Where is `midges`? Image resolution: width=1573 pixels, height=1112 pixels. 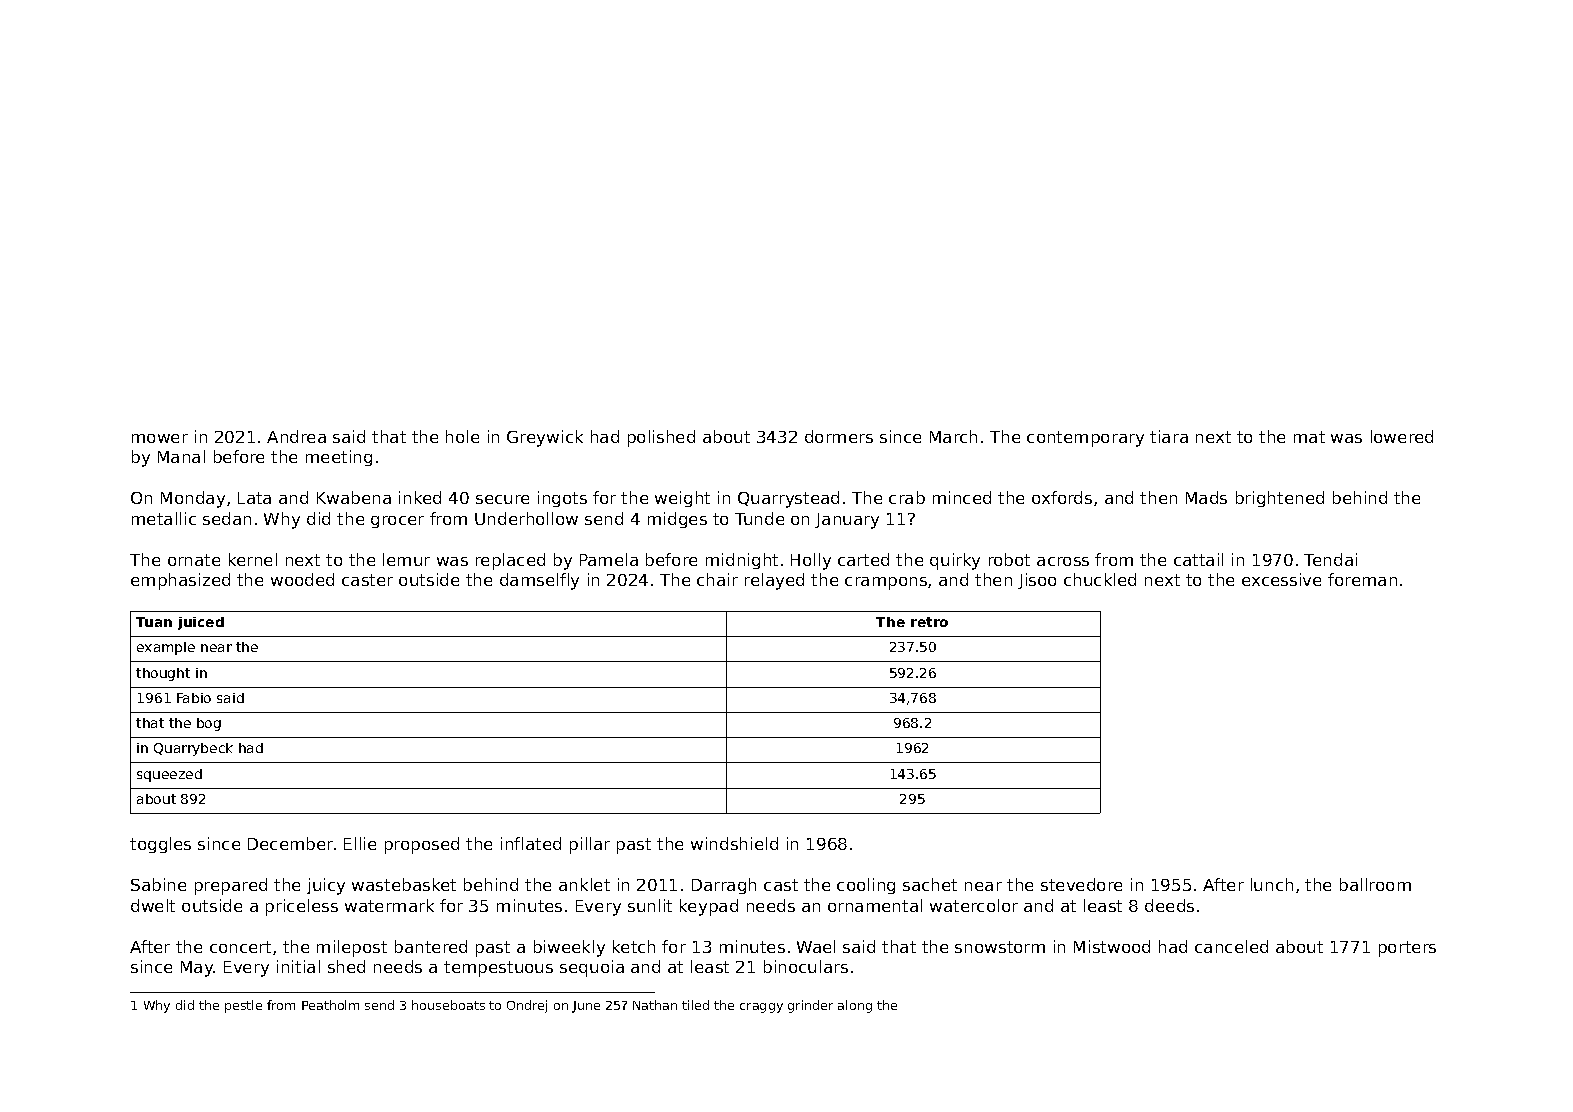
midges is located at coordinates (677, 520).
